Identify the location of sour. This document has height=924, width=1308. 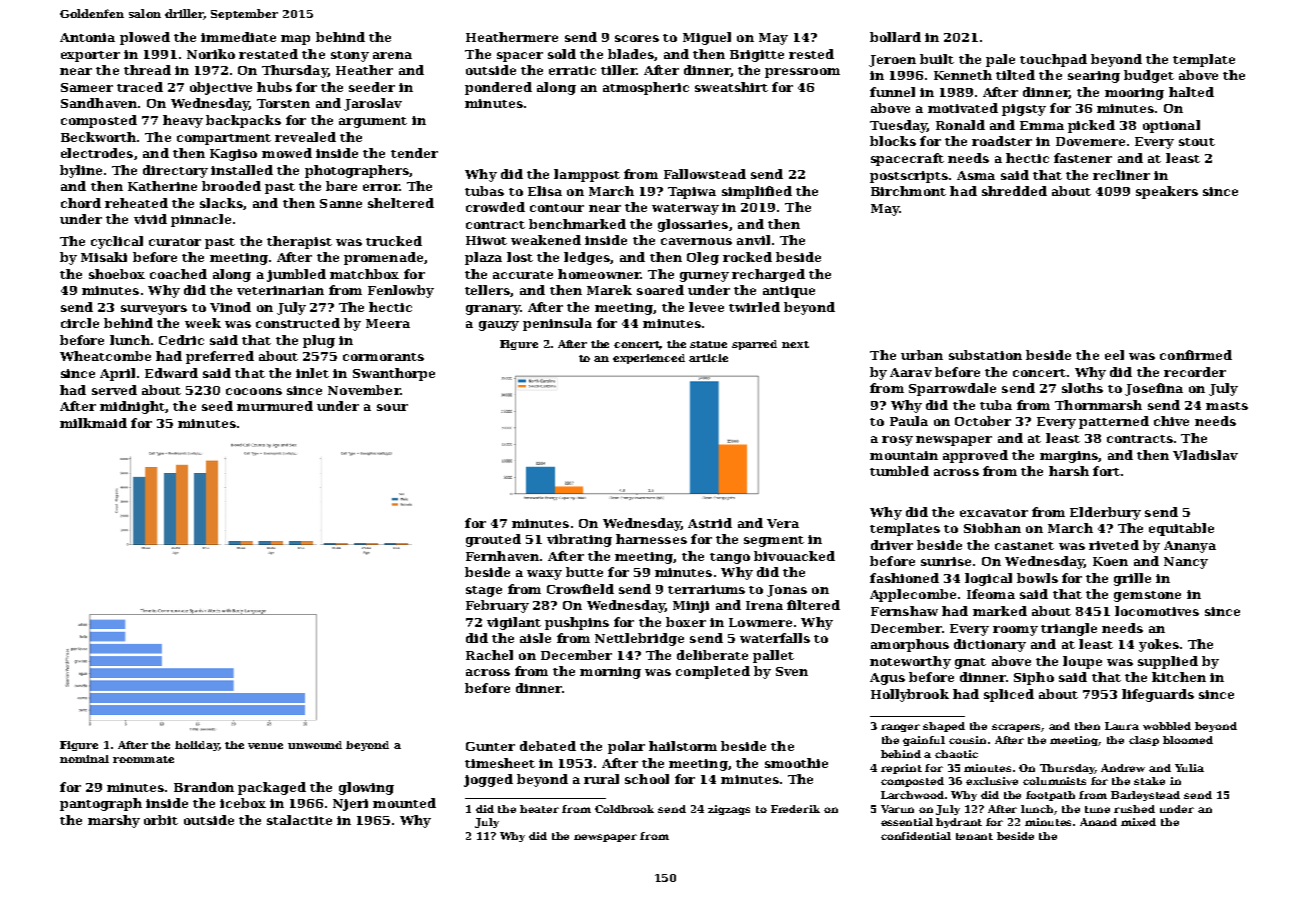
(392, 407).
